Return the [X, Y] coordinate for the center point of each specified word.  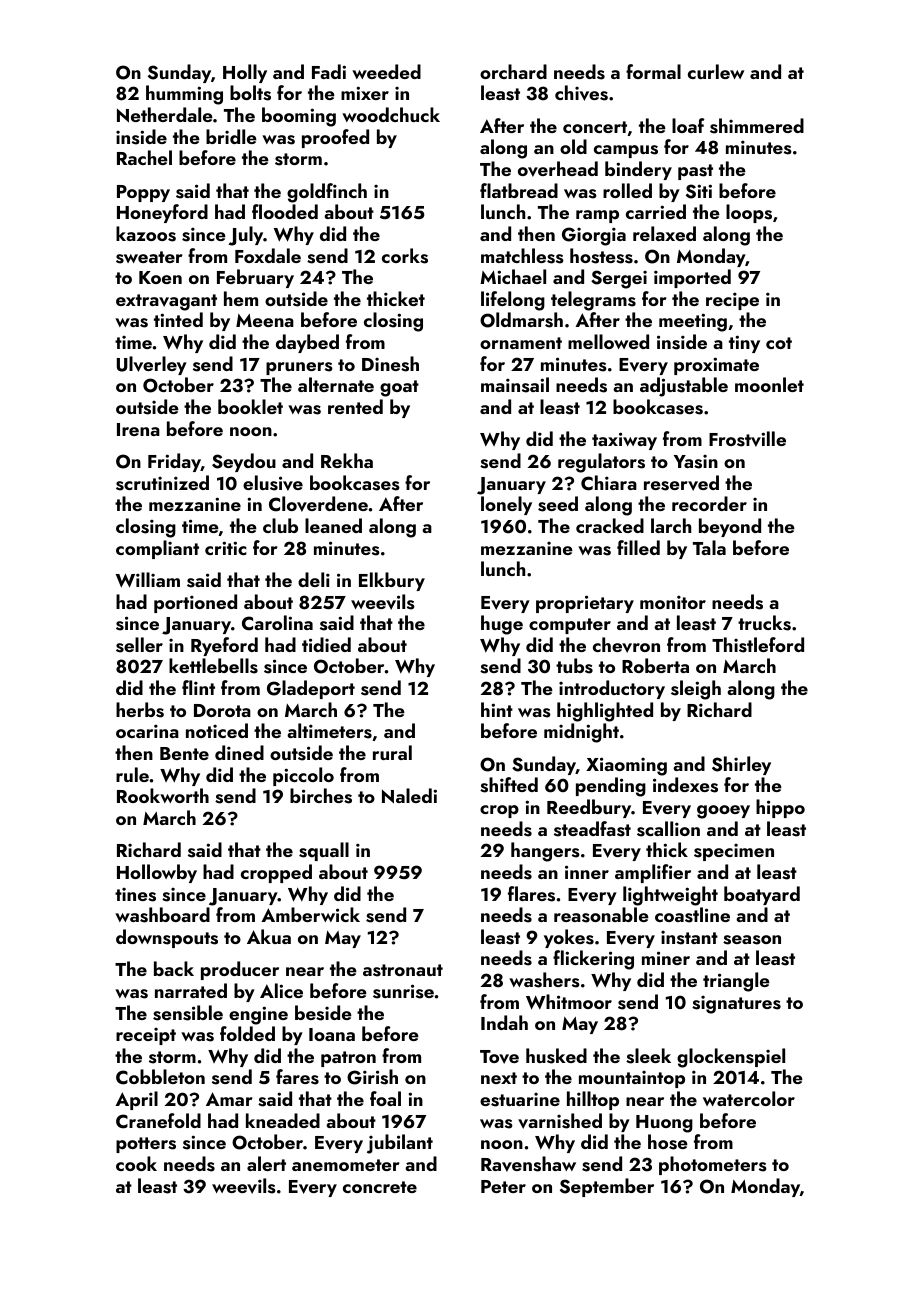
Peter [503, 1186]
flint [198, 687]
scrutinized [162, 483]
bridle [231, 136]
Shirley [741, 765]
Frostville [747, 439]
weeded [386, 71]
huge [502, 625]
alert [266, 1163]
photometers [713, 1165]
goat [399, 388]
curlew [716, 71]
